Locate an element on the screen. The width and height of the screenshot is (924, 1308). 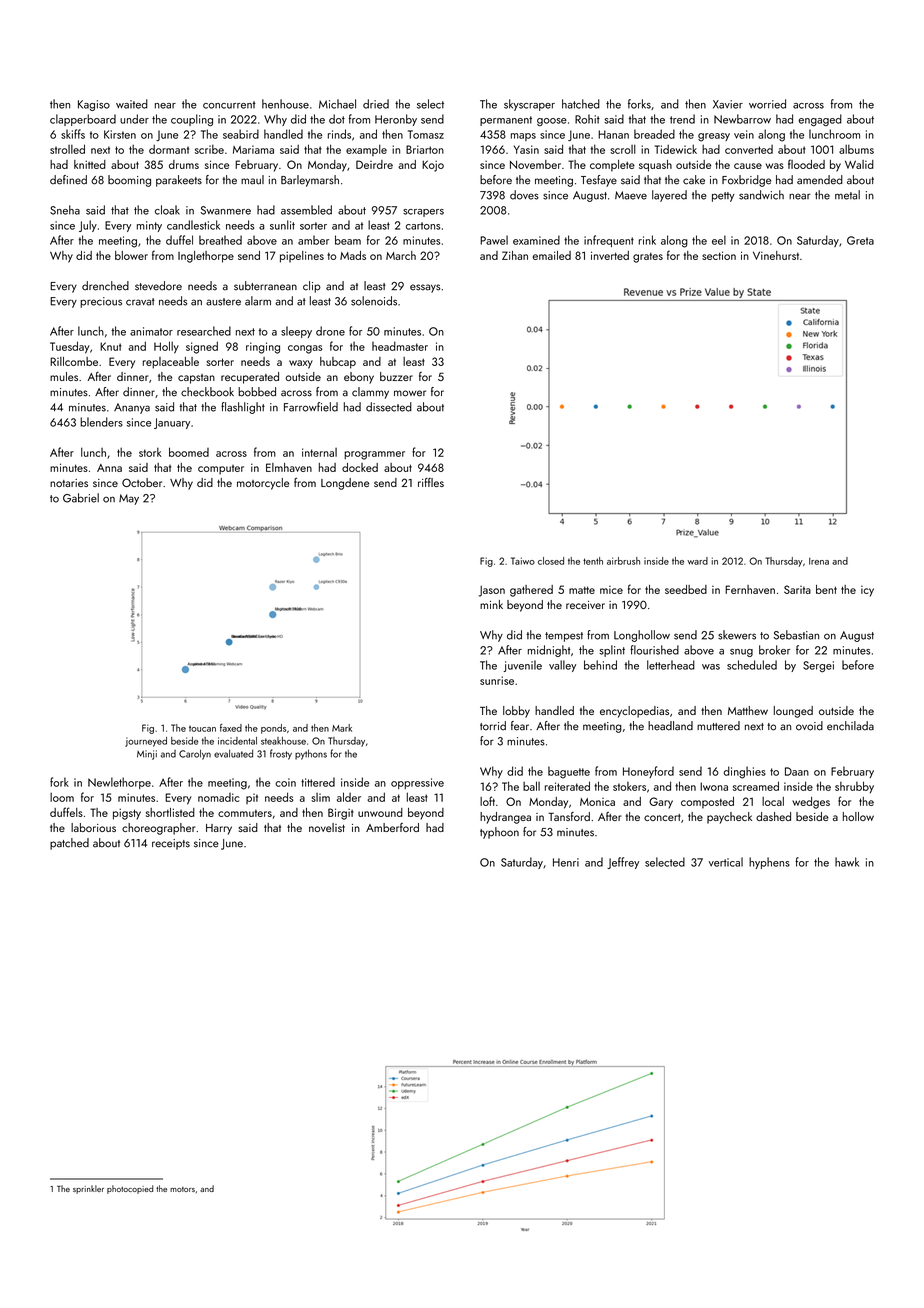
muttered is located at coordinates (718, 726).
